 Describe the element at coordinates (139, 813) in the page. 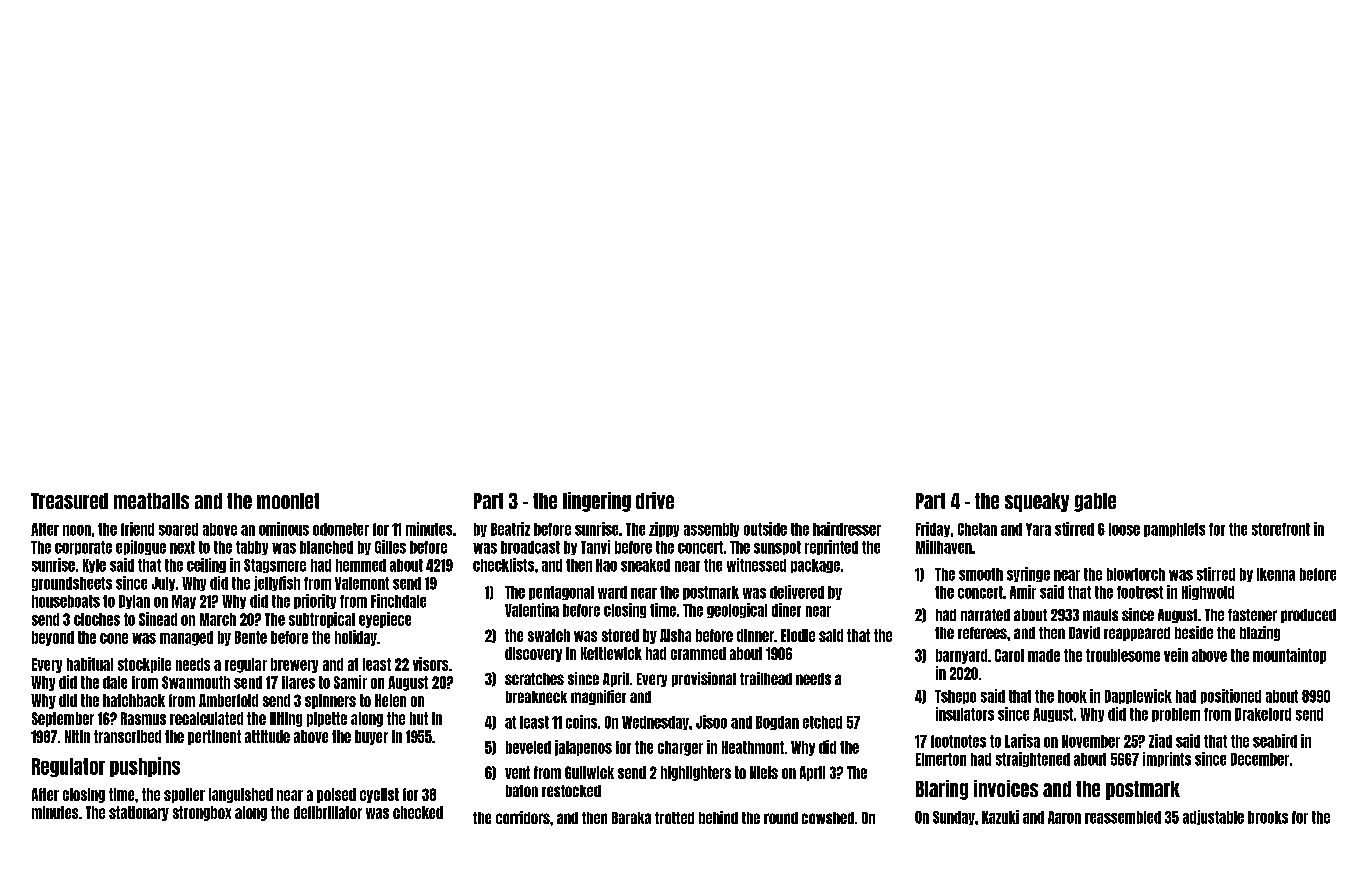

I see `stationary` at that location.
